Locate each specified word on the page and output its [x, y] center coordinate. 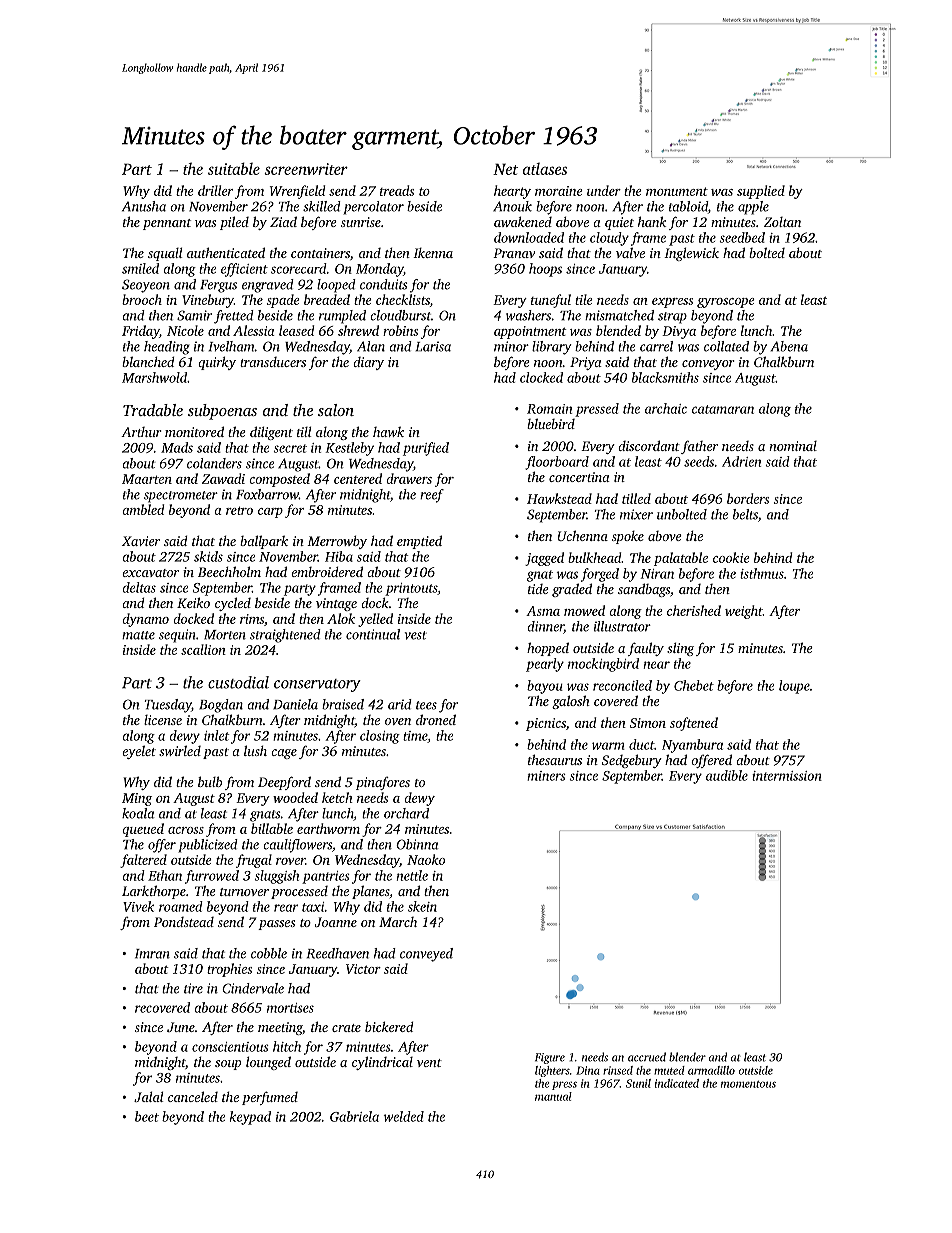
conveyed [426, 955]
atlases [545, 169]
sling [680, 649]
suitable [234, 168]
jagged [544, 559]
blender [687, 1057]
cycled [233, 604]
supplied [761, 192]
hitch [287, 1046]
